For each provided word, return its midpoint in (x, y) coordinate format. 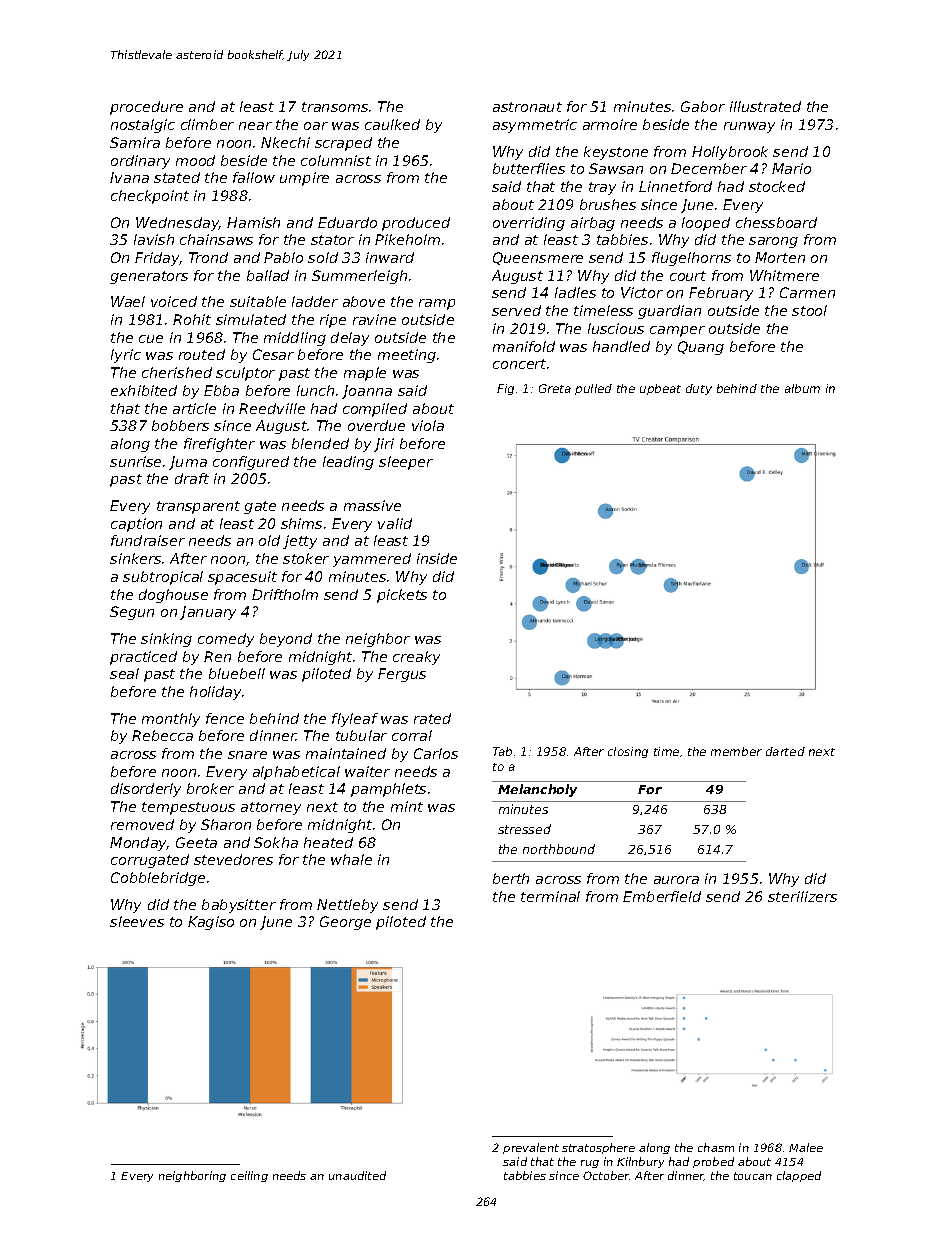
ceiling (249, 1176)
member (736, 751)
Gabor (703, 106)
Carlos (436, 753)
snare (247, 755)
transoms (335, 107)
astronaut (527, 107)
